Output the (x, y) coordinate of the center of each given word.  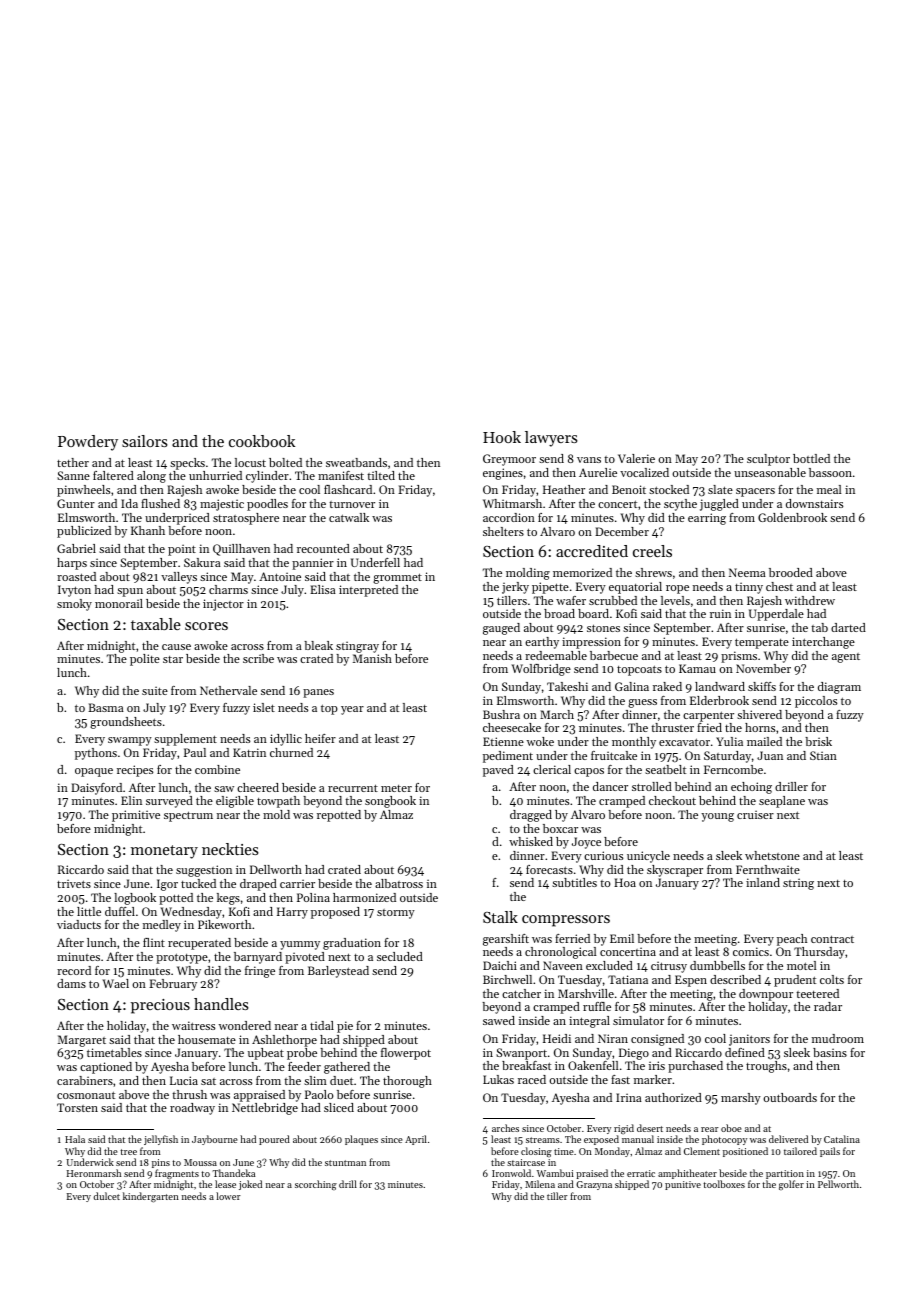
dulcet (107, 1196)
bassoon (830, 472)
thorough (407, 1082)
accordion (509, 517)
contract (832, 939)
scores (206, 626)
